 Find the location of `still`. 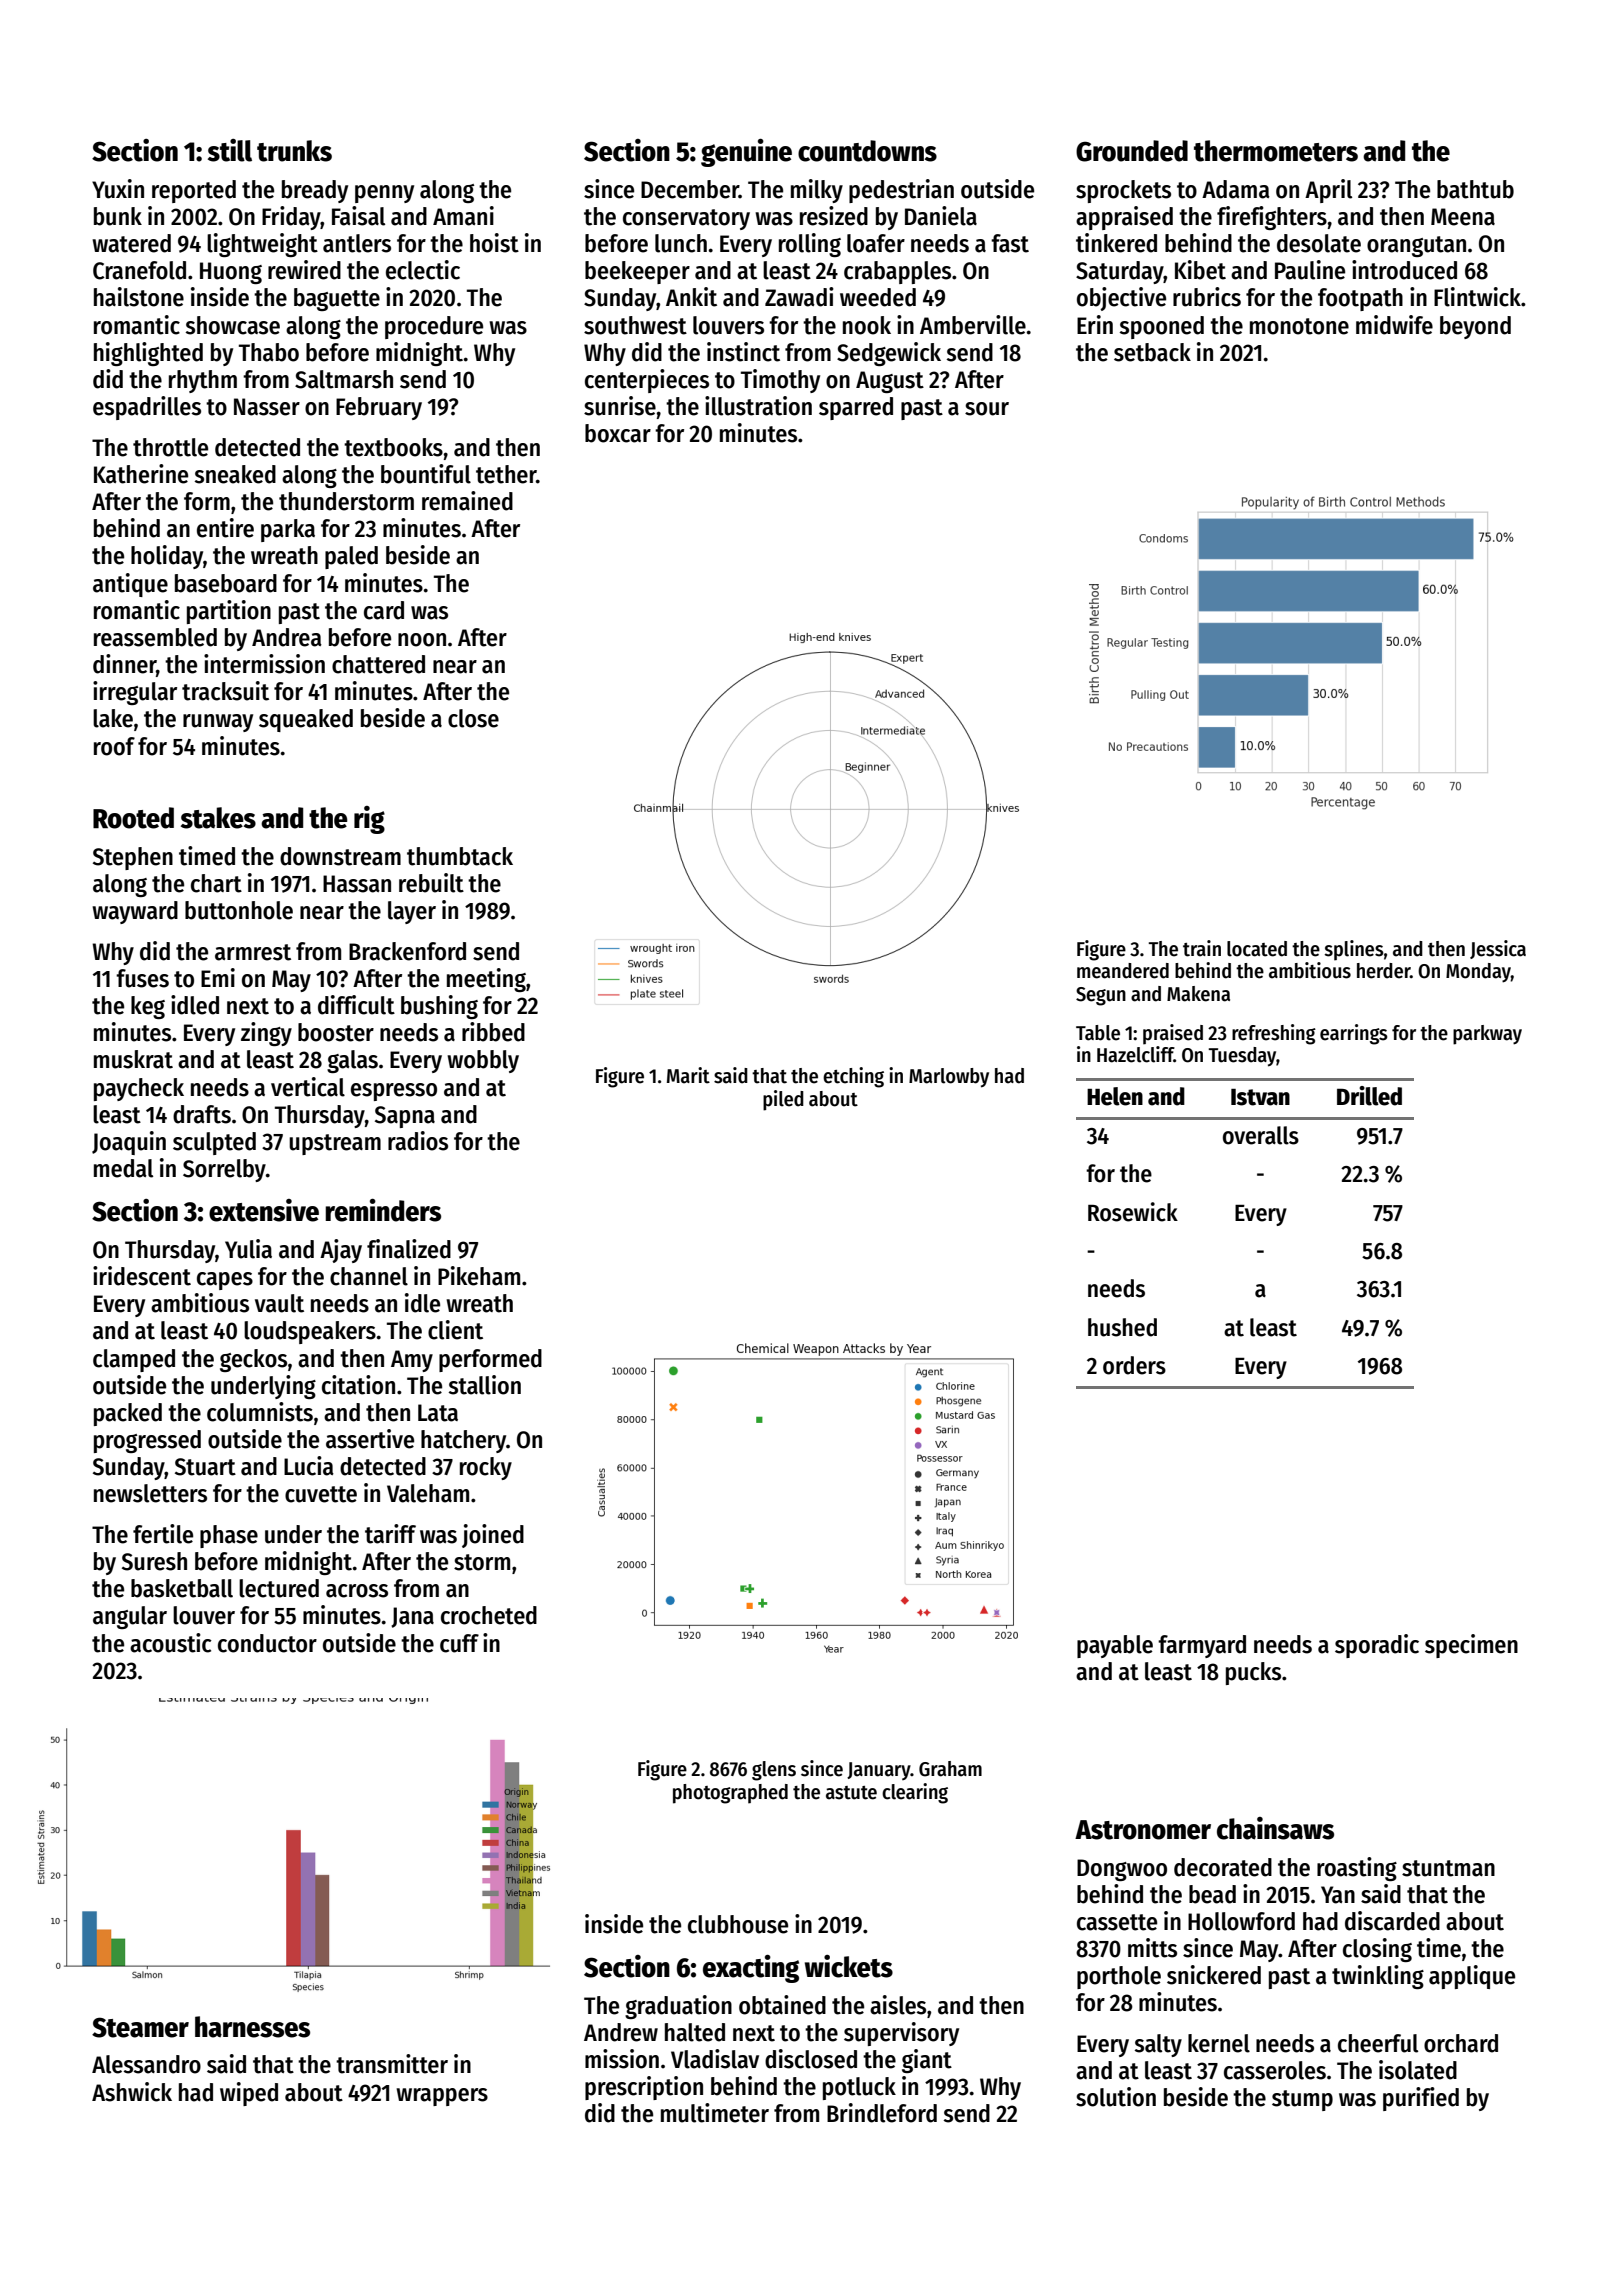

still is located at coordinates (230, 150).
